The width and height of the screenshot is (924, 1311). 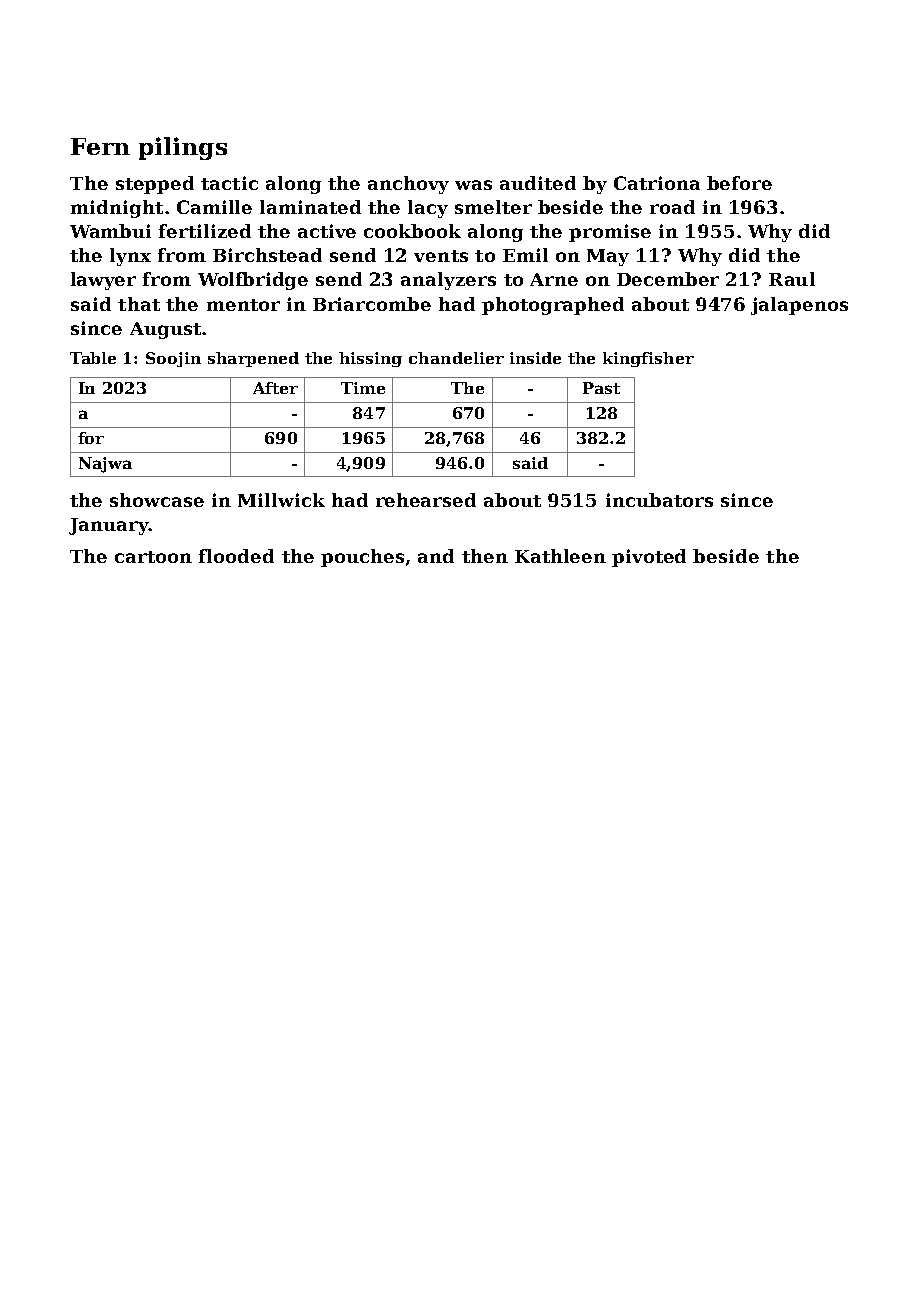 What do you see at coordinates (657, 183) in the screenshot?
I see `Catriona` at bounding box center [657, 183].
